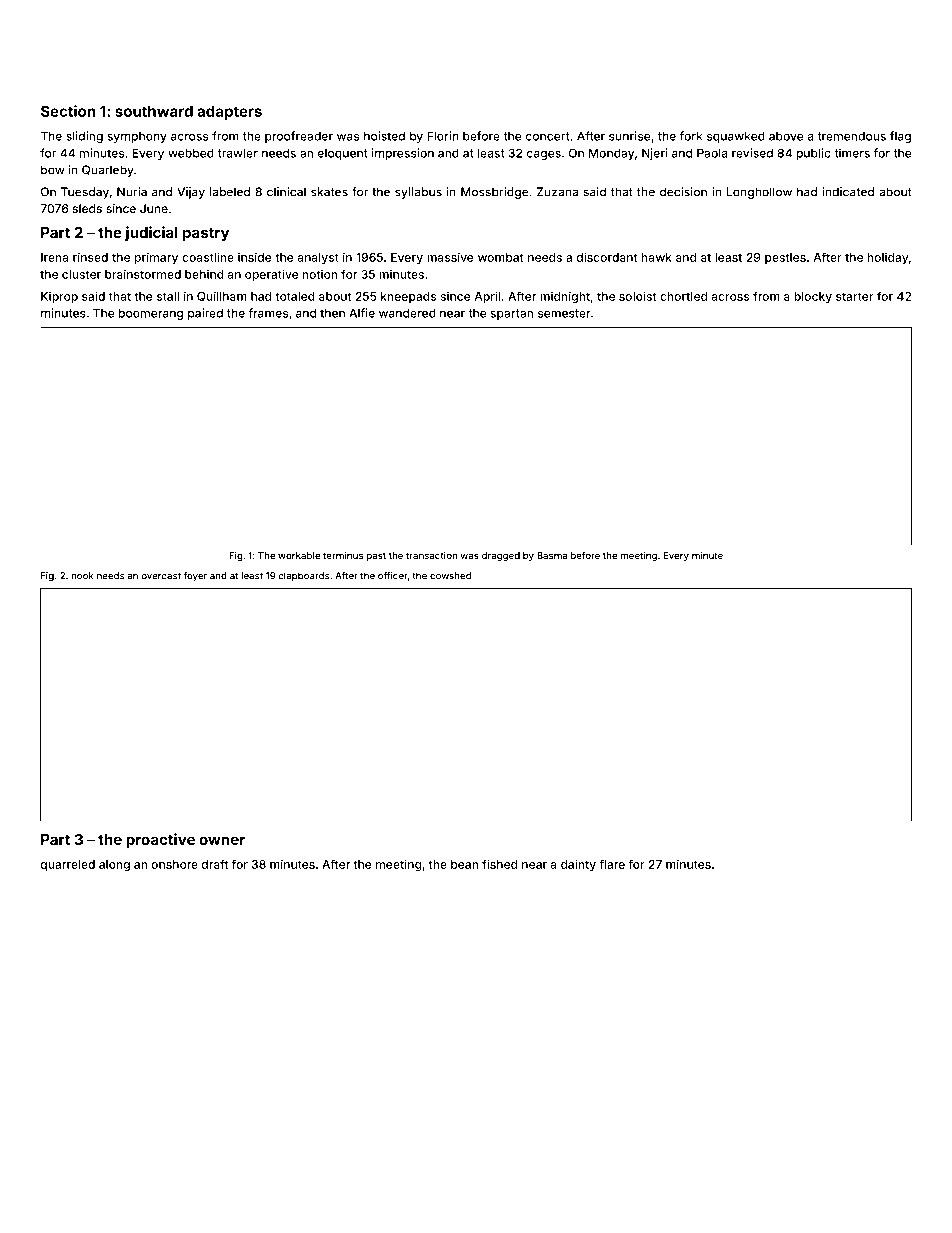  I want to click on clapboards, so click(303, 576).
